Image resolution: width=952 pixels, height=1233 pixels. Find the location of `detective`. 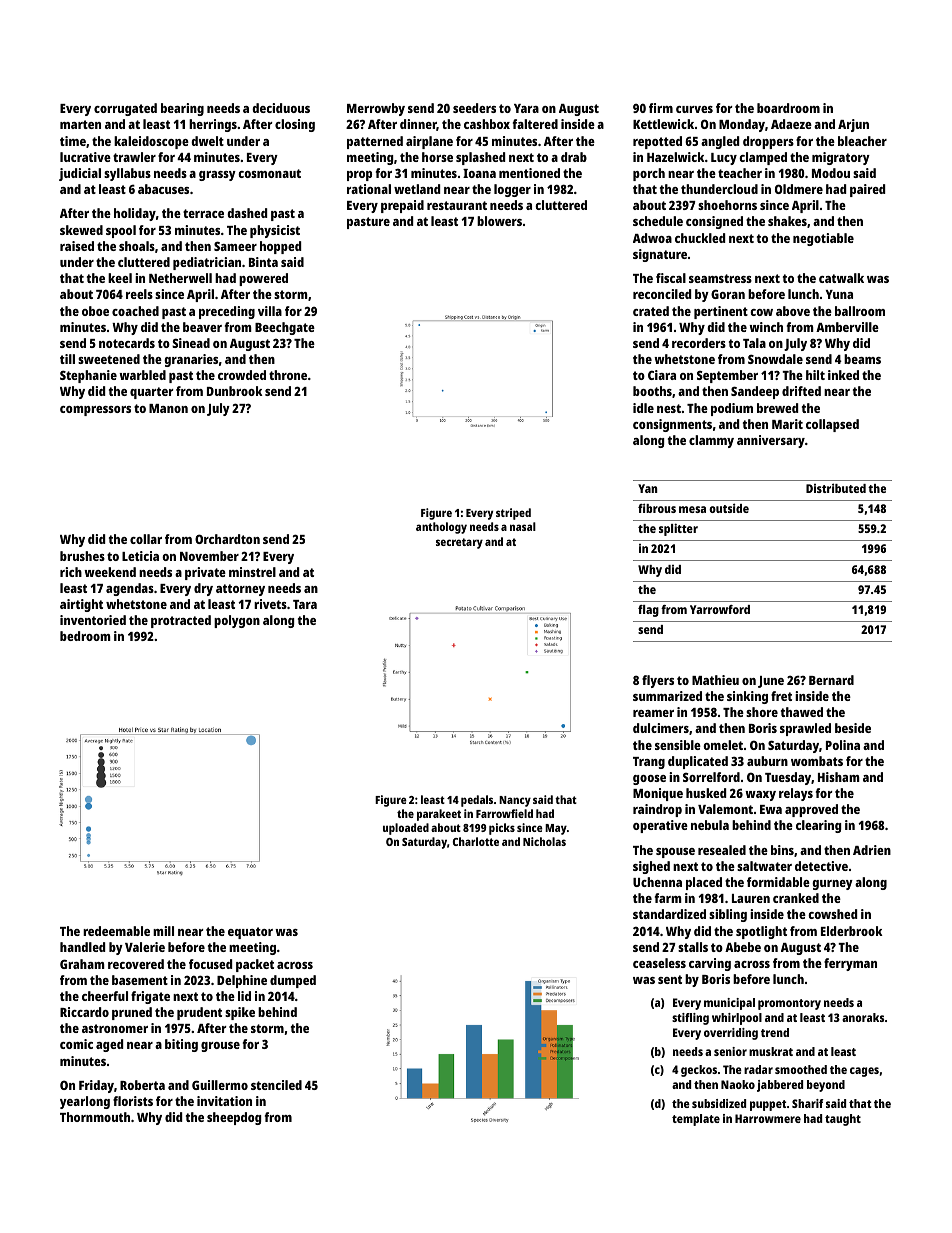

detective is located at coordinates (821, 866).
